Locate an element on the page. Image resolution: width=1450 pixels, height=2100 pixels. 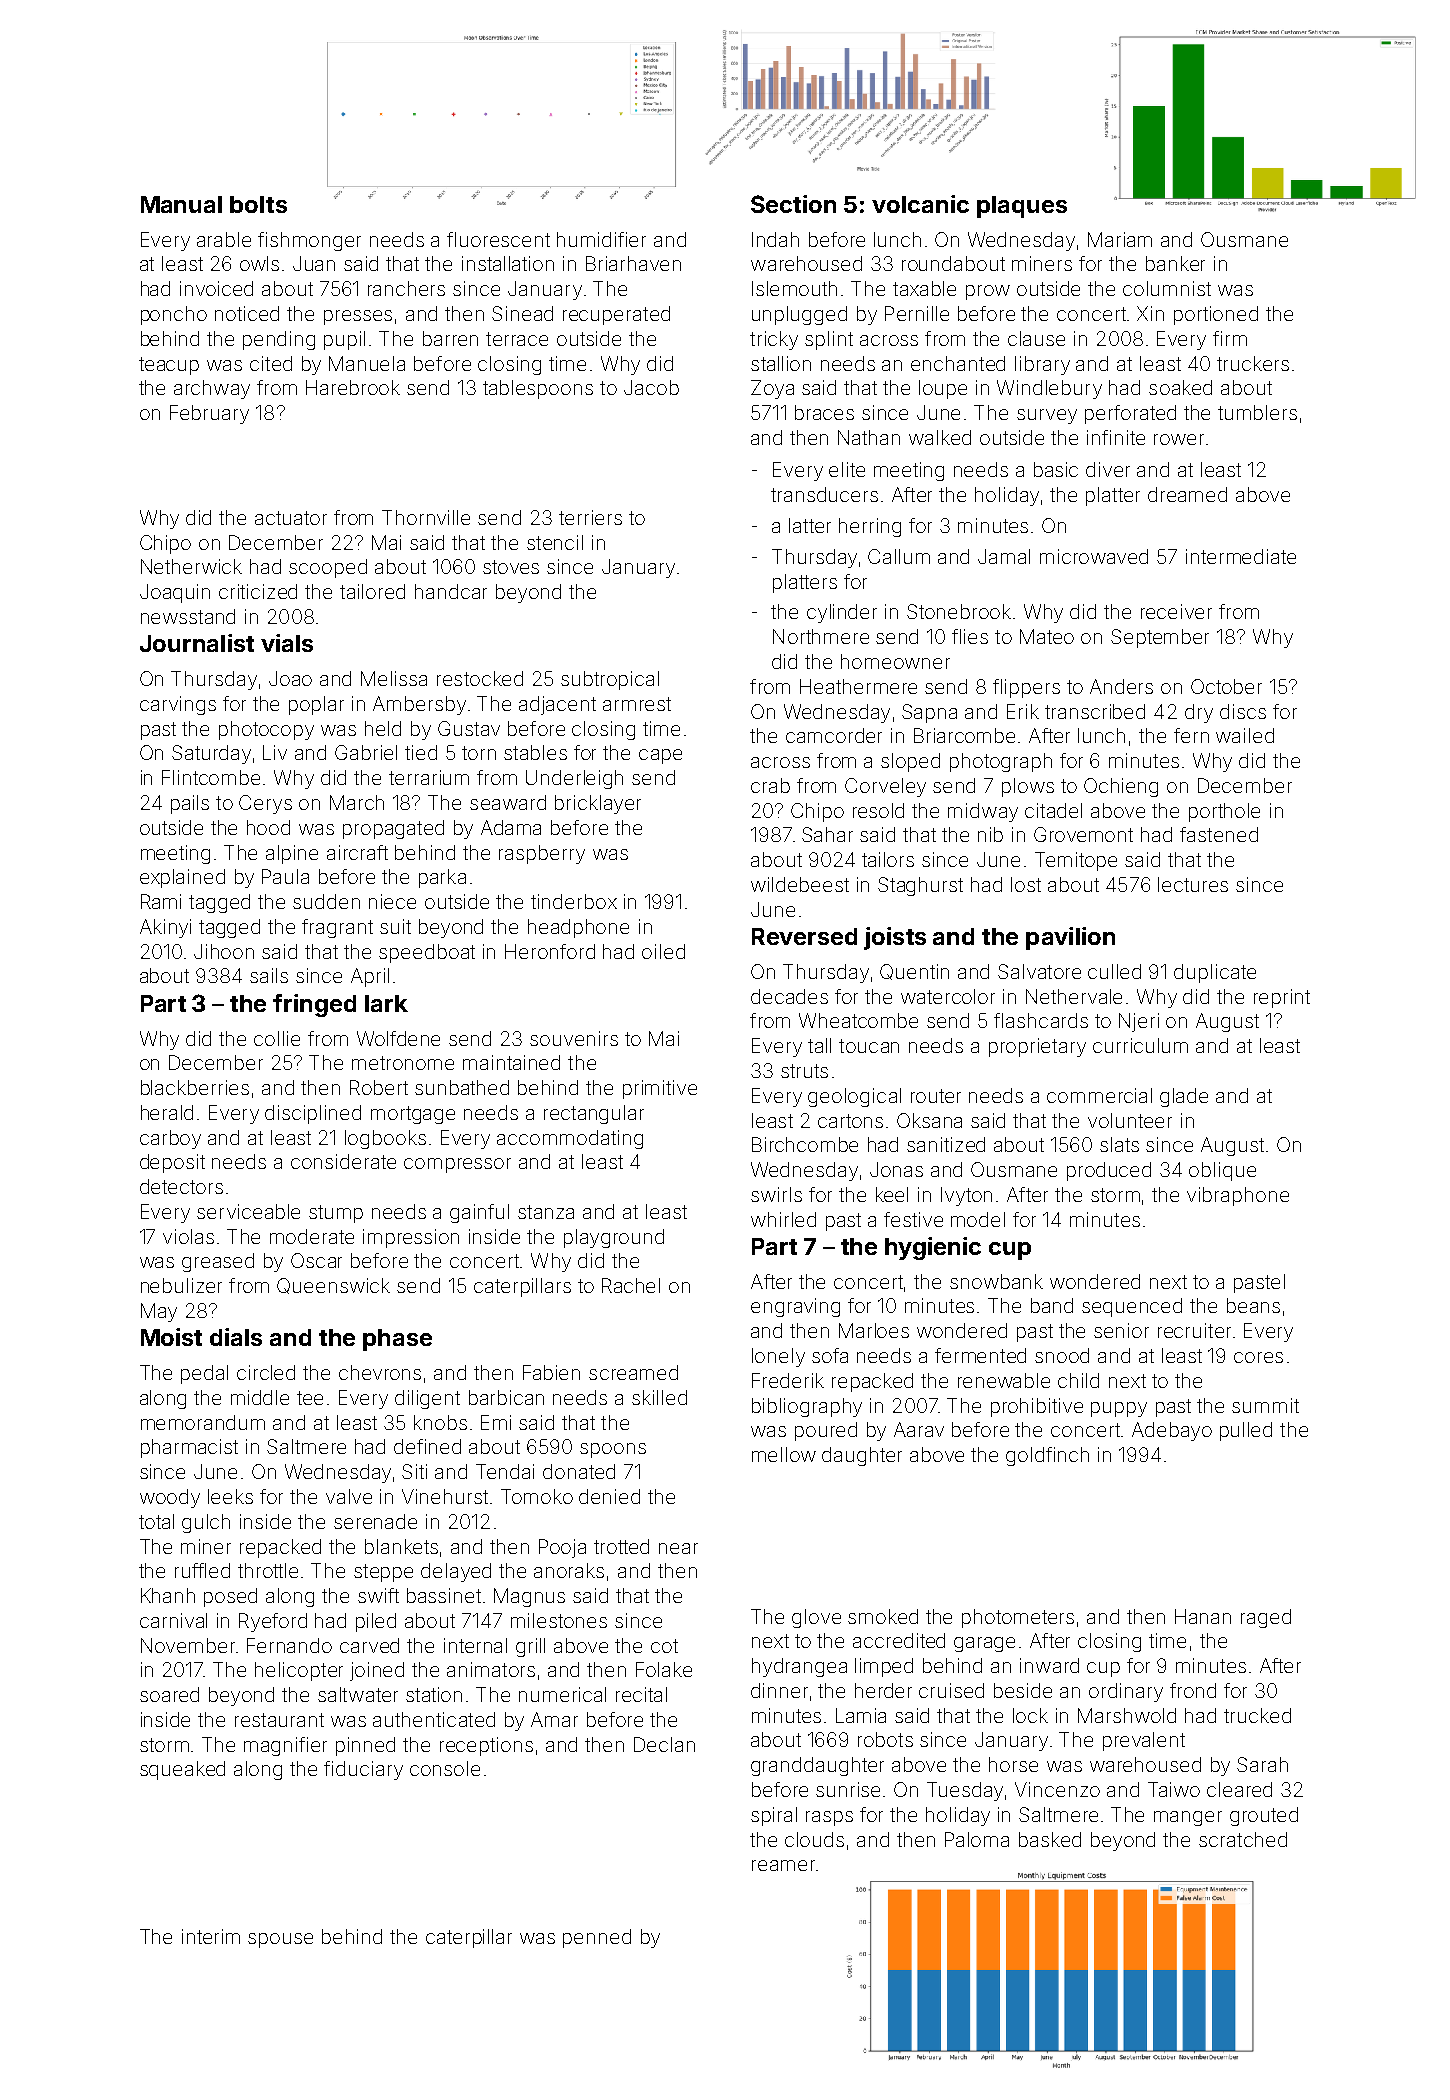
band is located at coordinates (1052, 1305).
